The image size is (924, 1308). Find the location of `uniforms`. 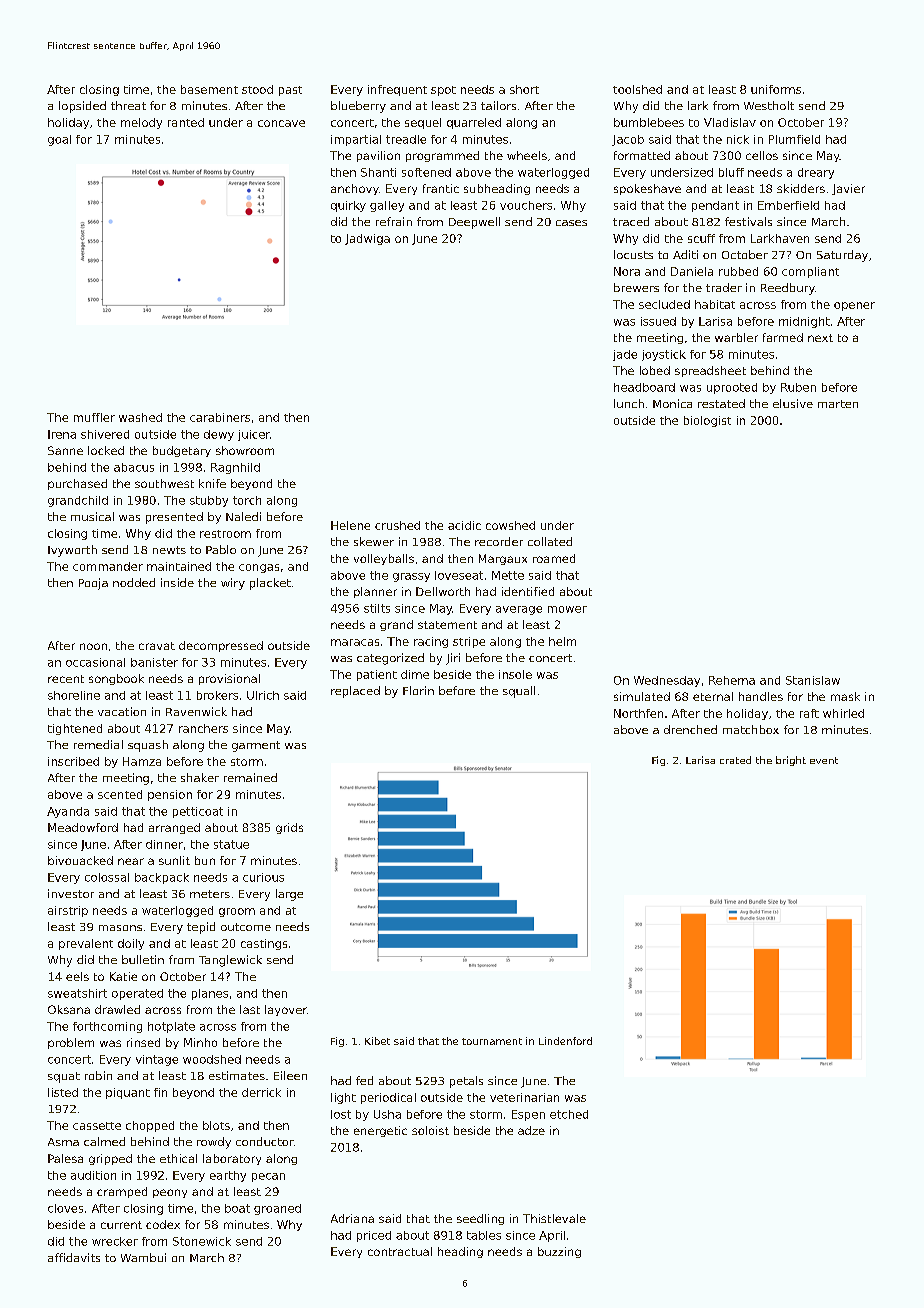

uniforms is located at coordinates (776, 89).
